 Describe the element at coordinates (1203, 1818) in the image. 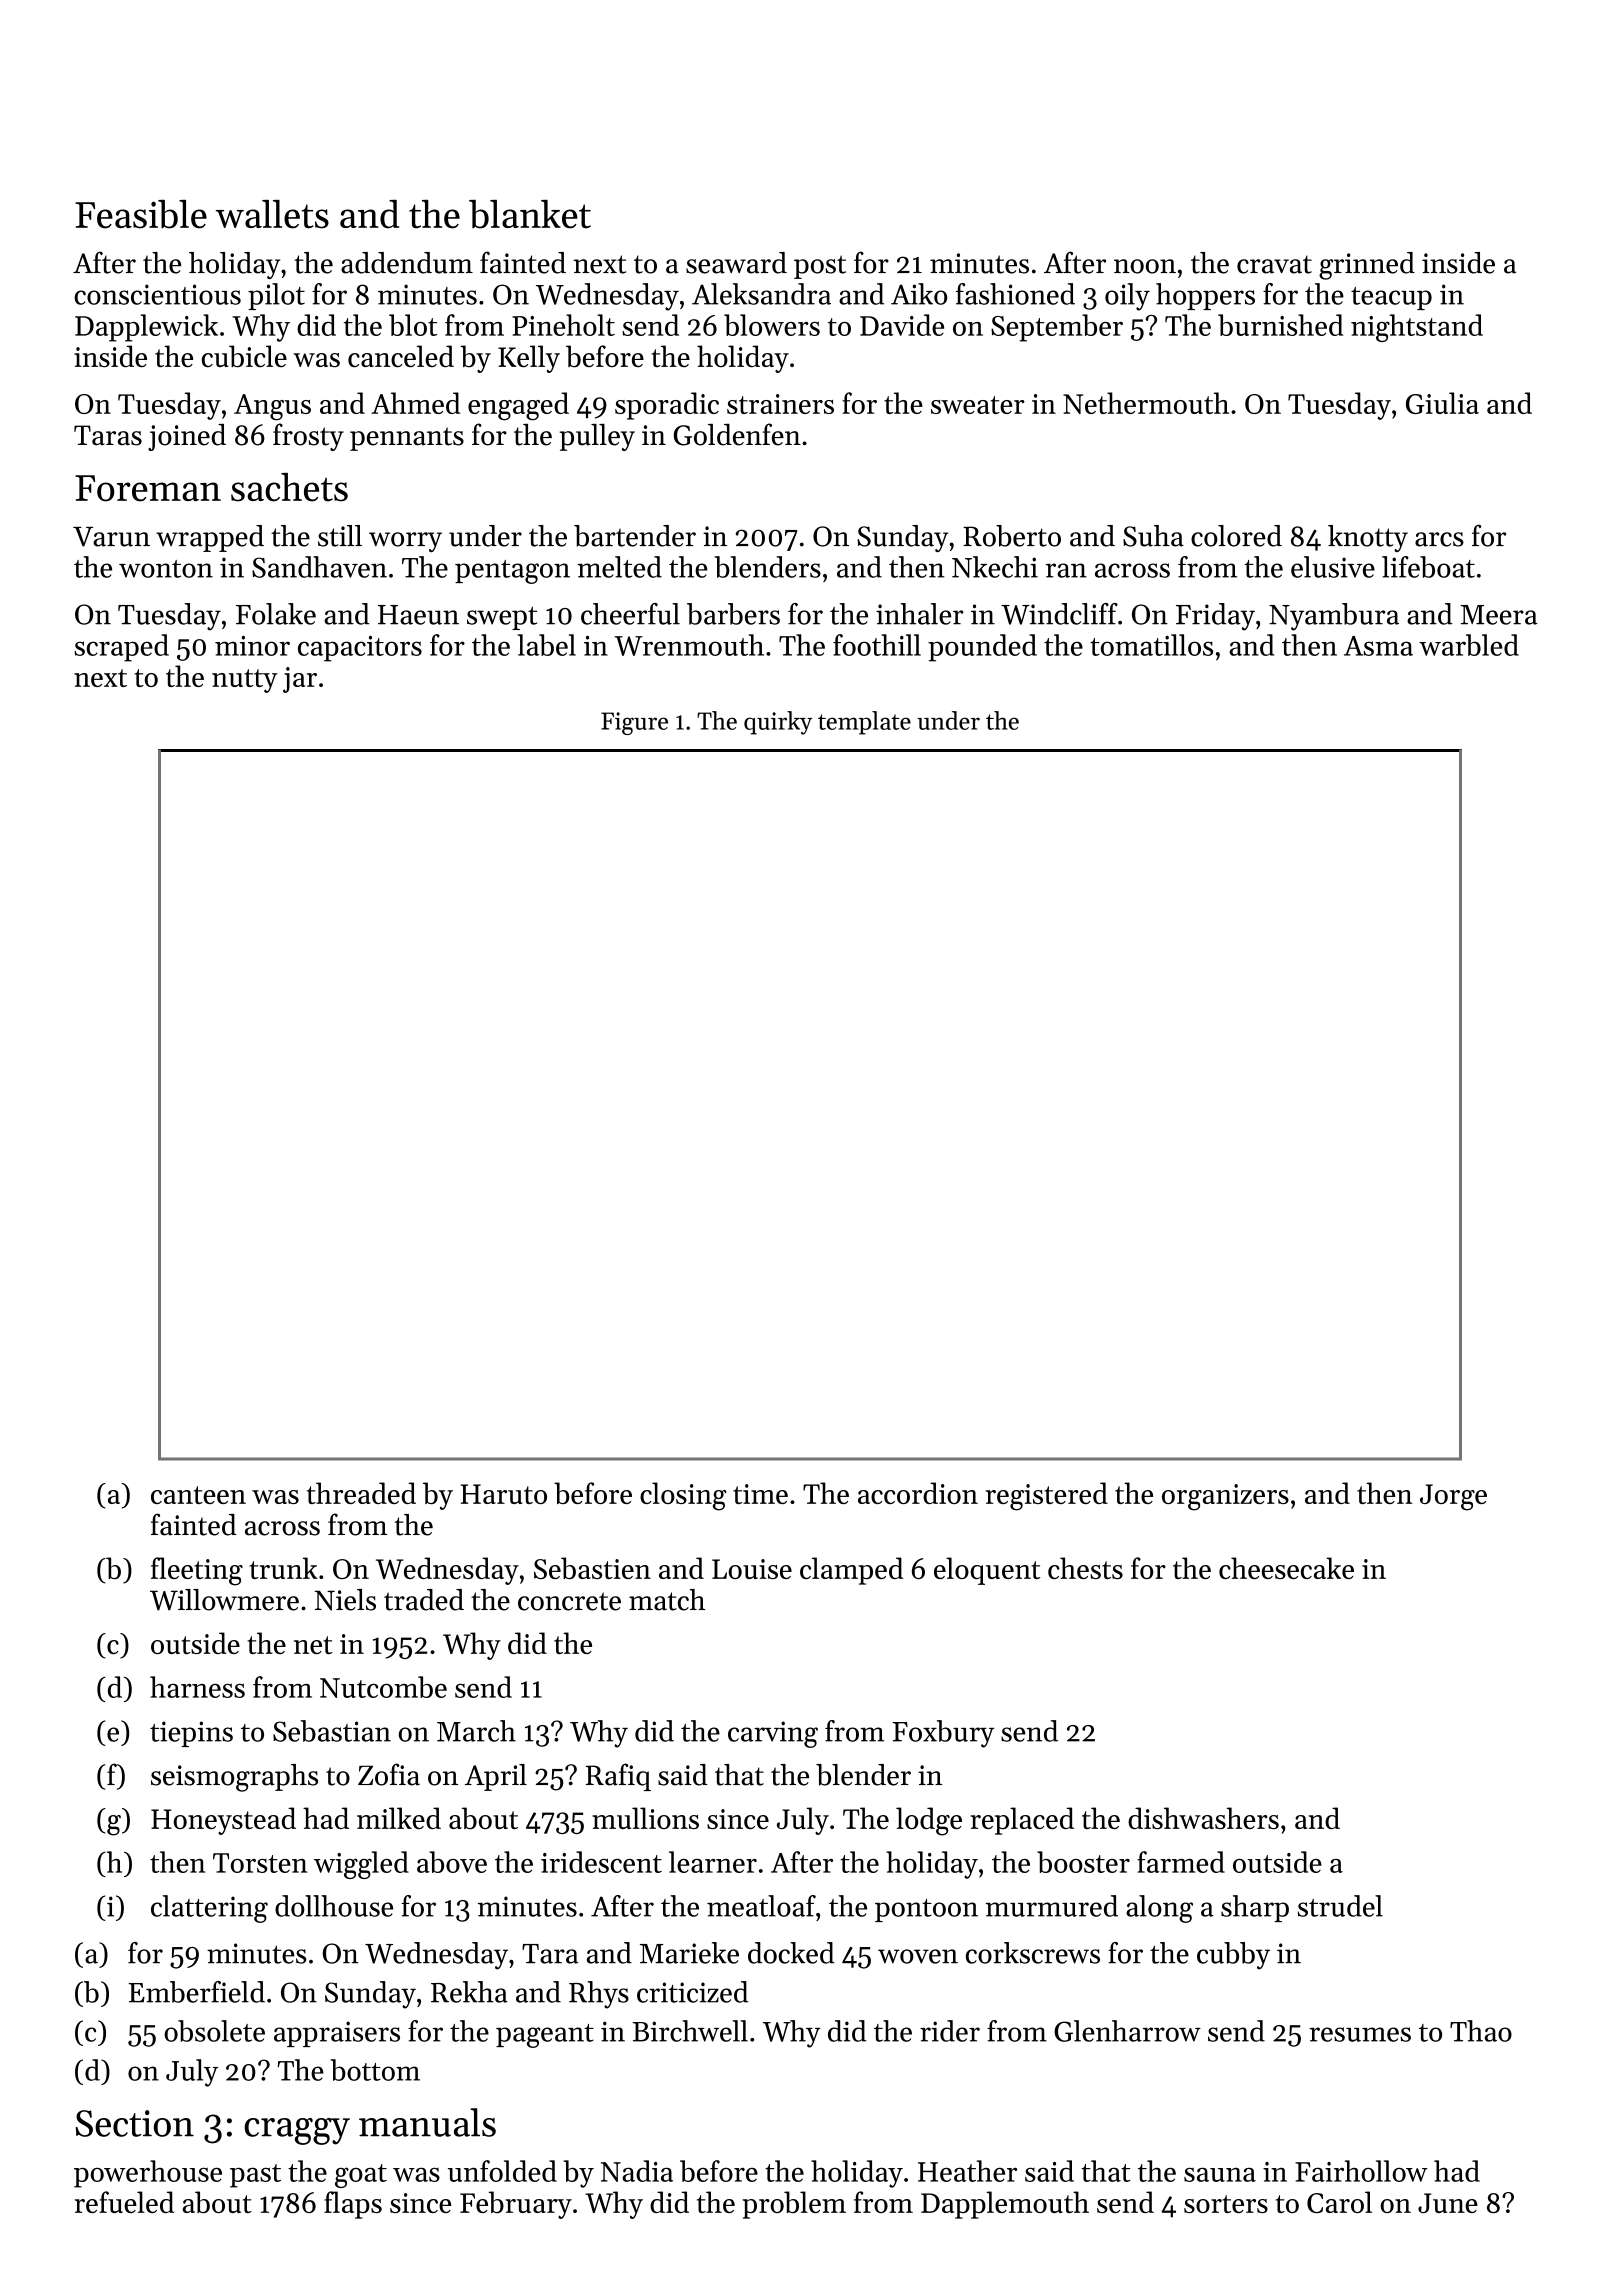

I see `dishwashers` at that location.
